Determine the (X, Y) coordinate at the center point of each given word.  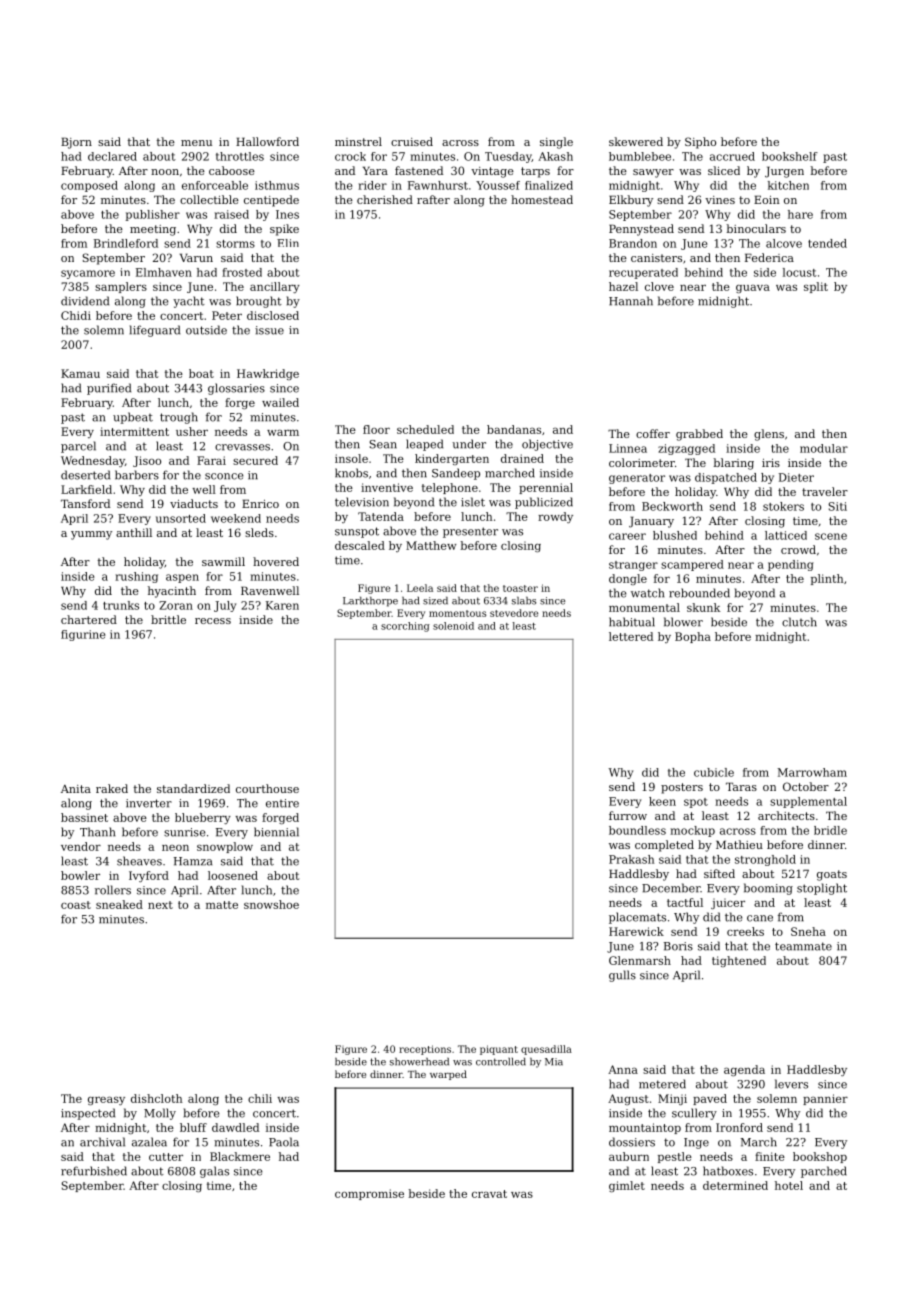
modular (824, 448)
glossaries (236, 389)
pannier (825, 1099)
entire (282, 803)
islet (473, 502)
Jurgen (784, 172)
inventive (387, 487)
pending (790, 565)
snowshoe (271, 904)
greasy (106, 1101)
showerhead (419, 1062)
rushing (136, 577)
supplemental (808, 802)
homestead (542, 199)
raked (112, 788)
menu (196, 143)
